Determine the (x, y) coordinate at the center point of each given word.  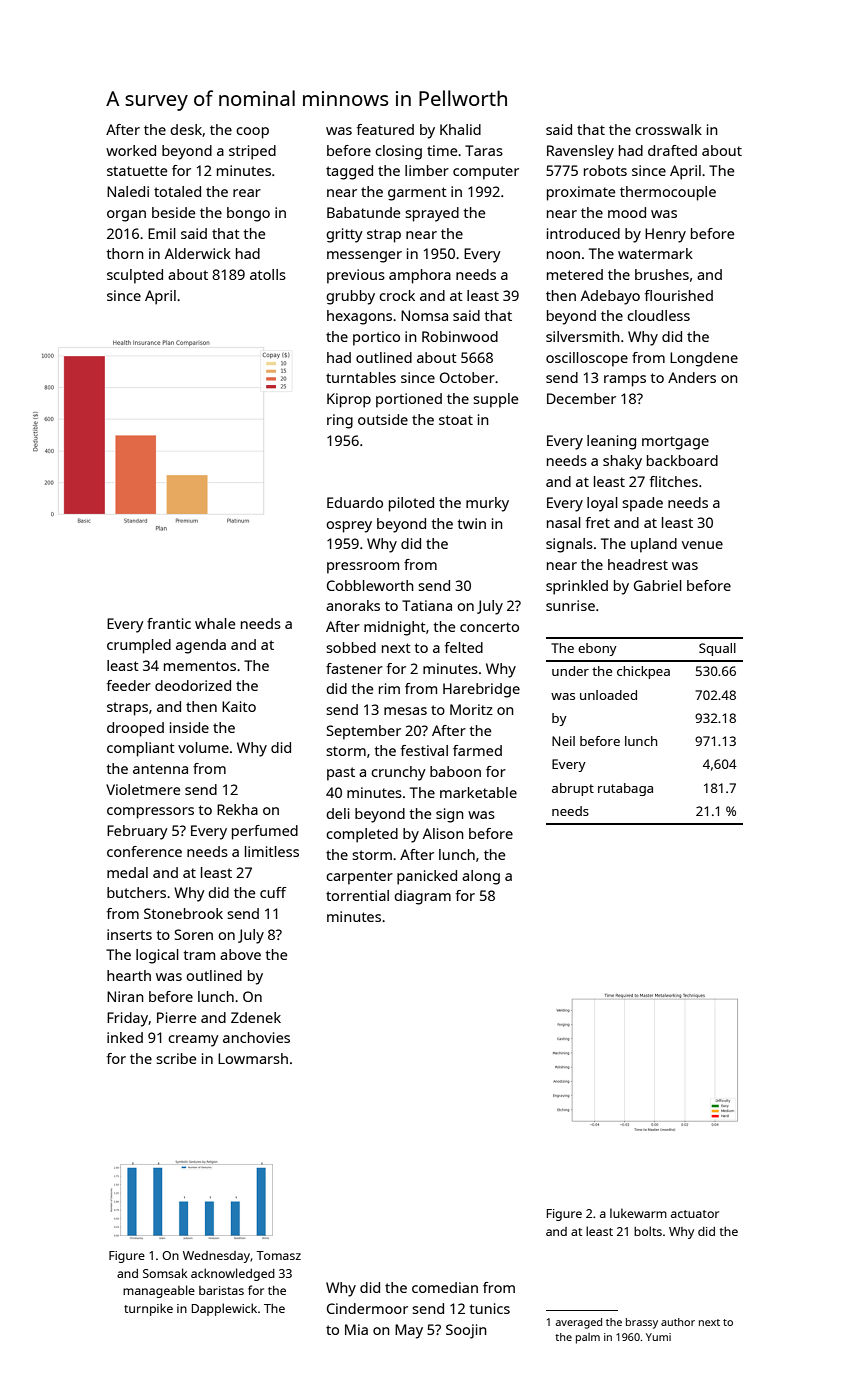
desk (186, 129)
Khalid (460, 129)
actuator (695, 1214)
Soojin (466, 1331)
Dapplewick (224, 1309)
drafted (672, 150)
